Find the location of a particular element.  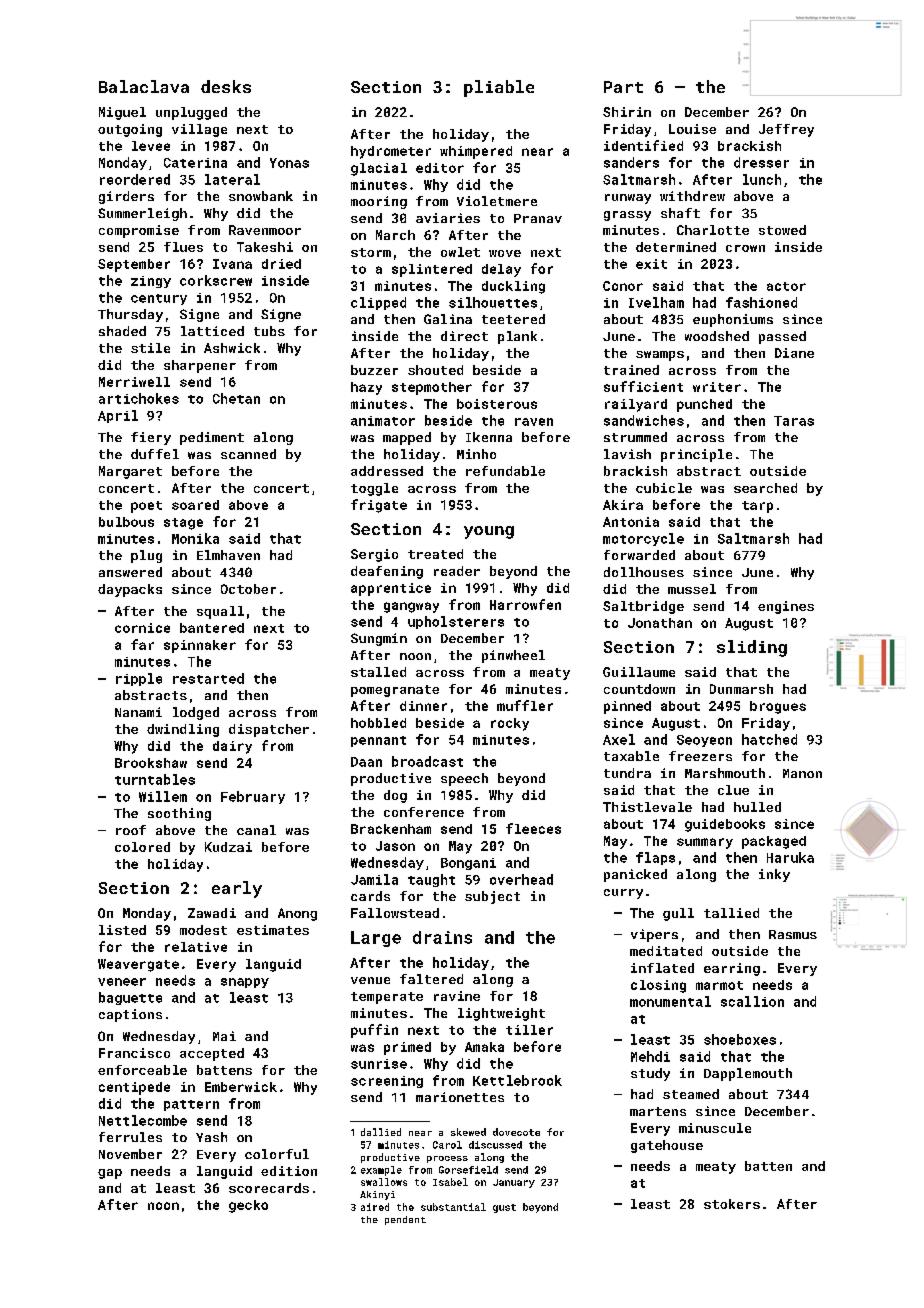

editor is located at coordinates (440, 168).
